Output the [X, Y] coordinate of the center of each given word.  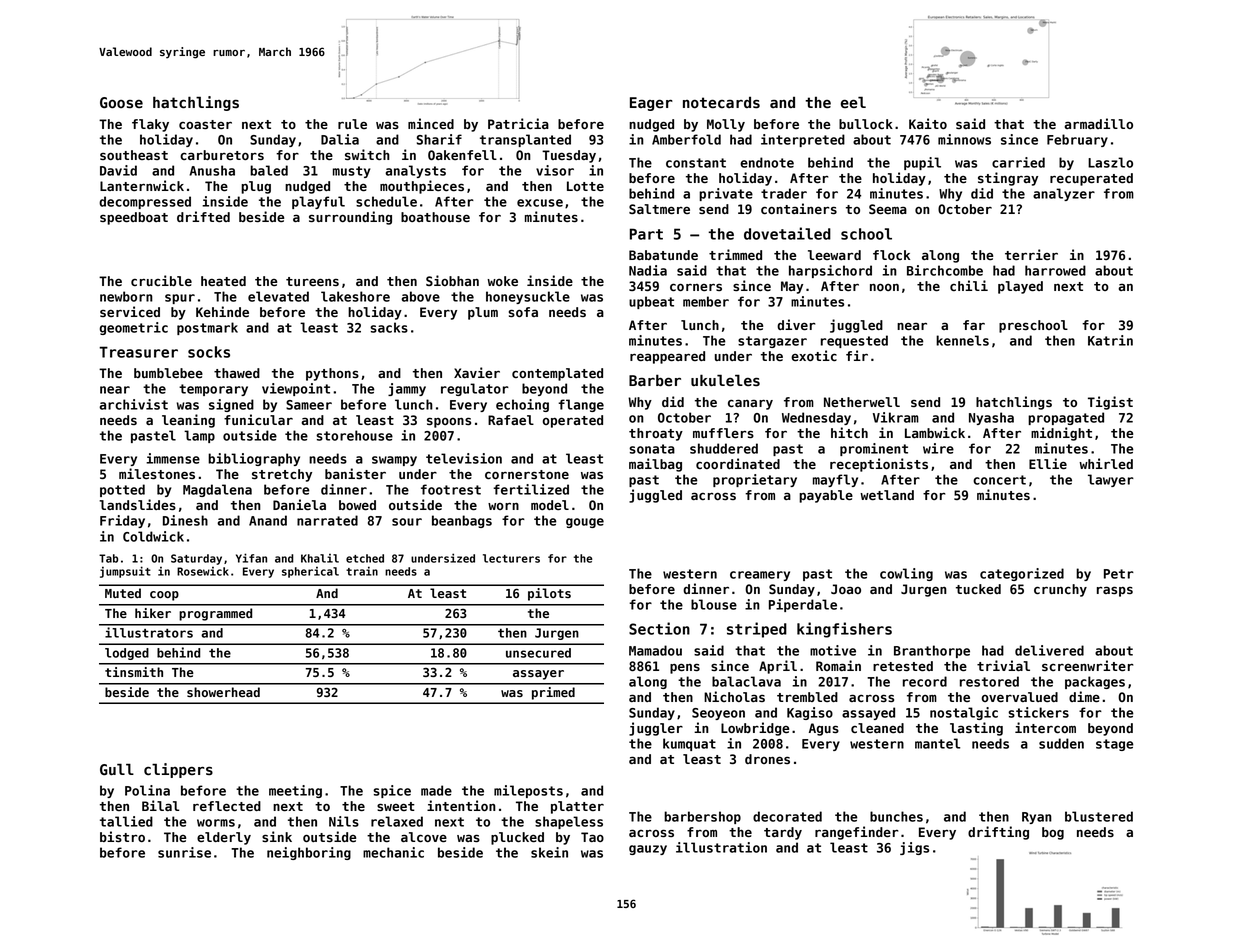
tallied [126, 821]
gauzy [648, 850]
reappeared [667, 357]
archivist [133, 404]
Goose [121, 103]
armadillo [1098, 123]
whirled [1106, 463]
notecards [721, 103]
